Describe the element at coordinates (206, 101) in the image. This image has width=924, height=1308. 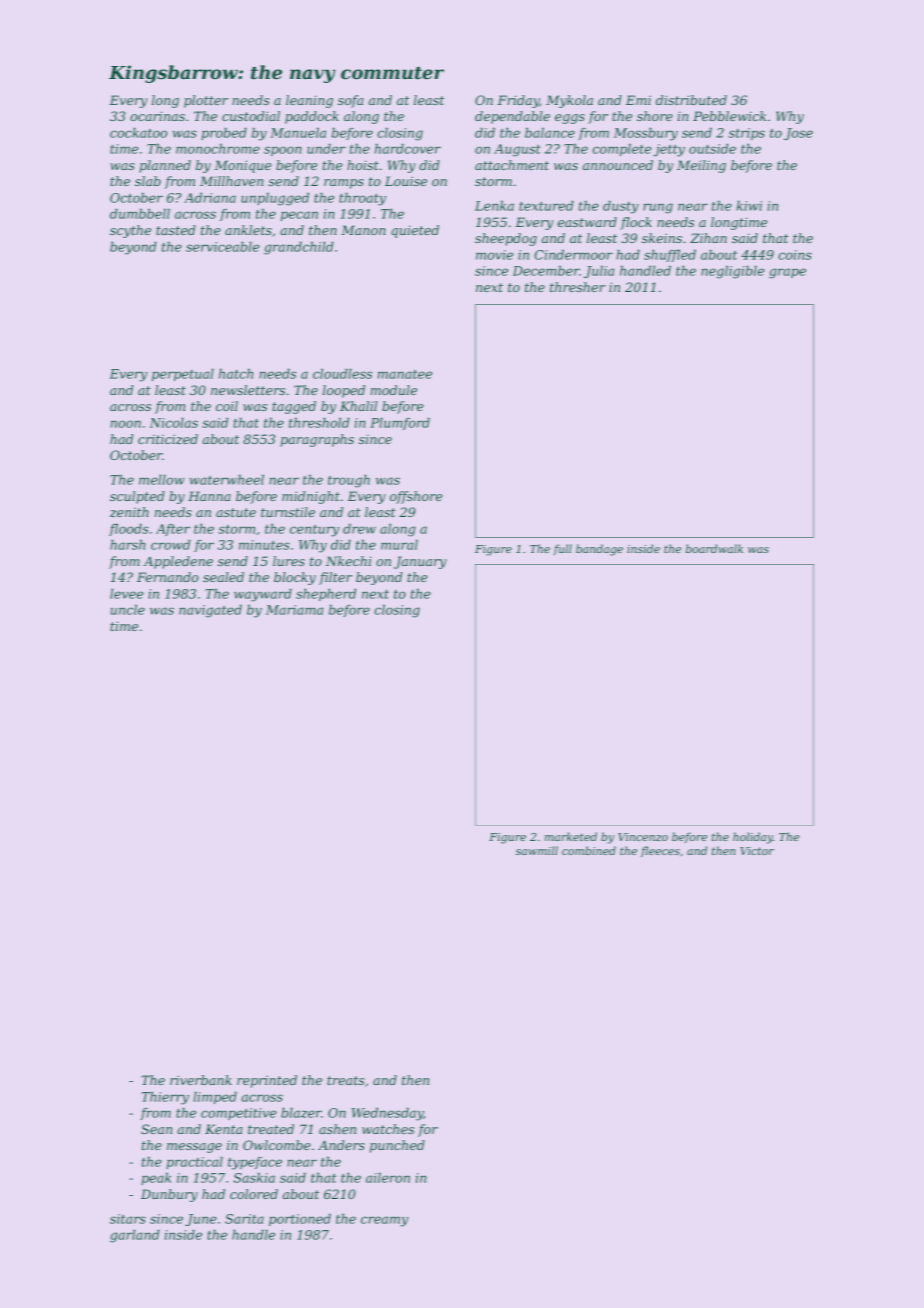
I see `plotter` at that location.
